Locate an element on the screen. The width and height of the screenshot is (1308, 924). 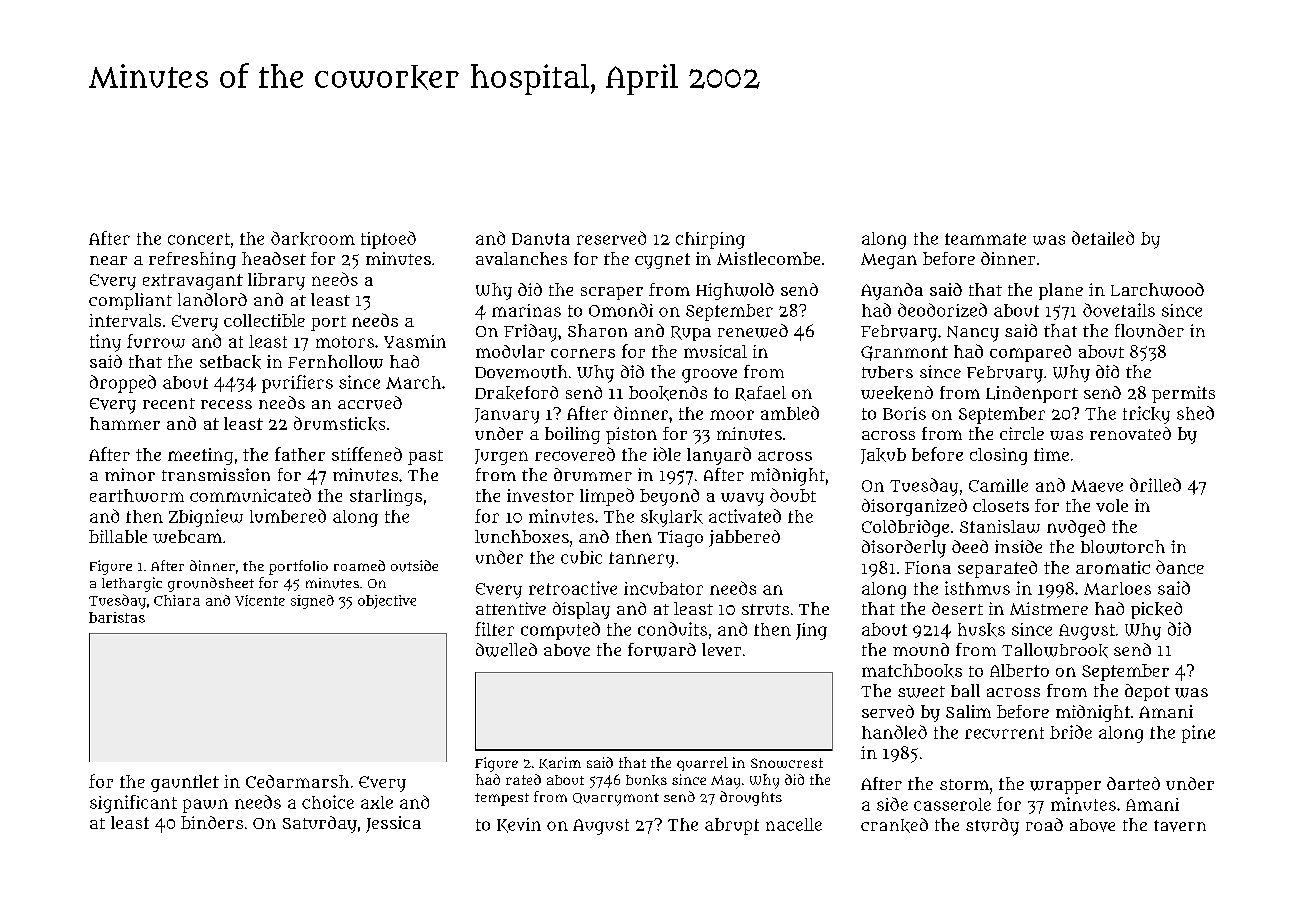
lever is located at coordinates (721, 649).
